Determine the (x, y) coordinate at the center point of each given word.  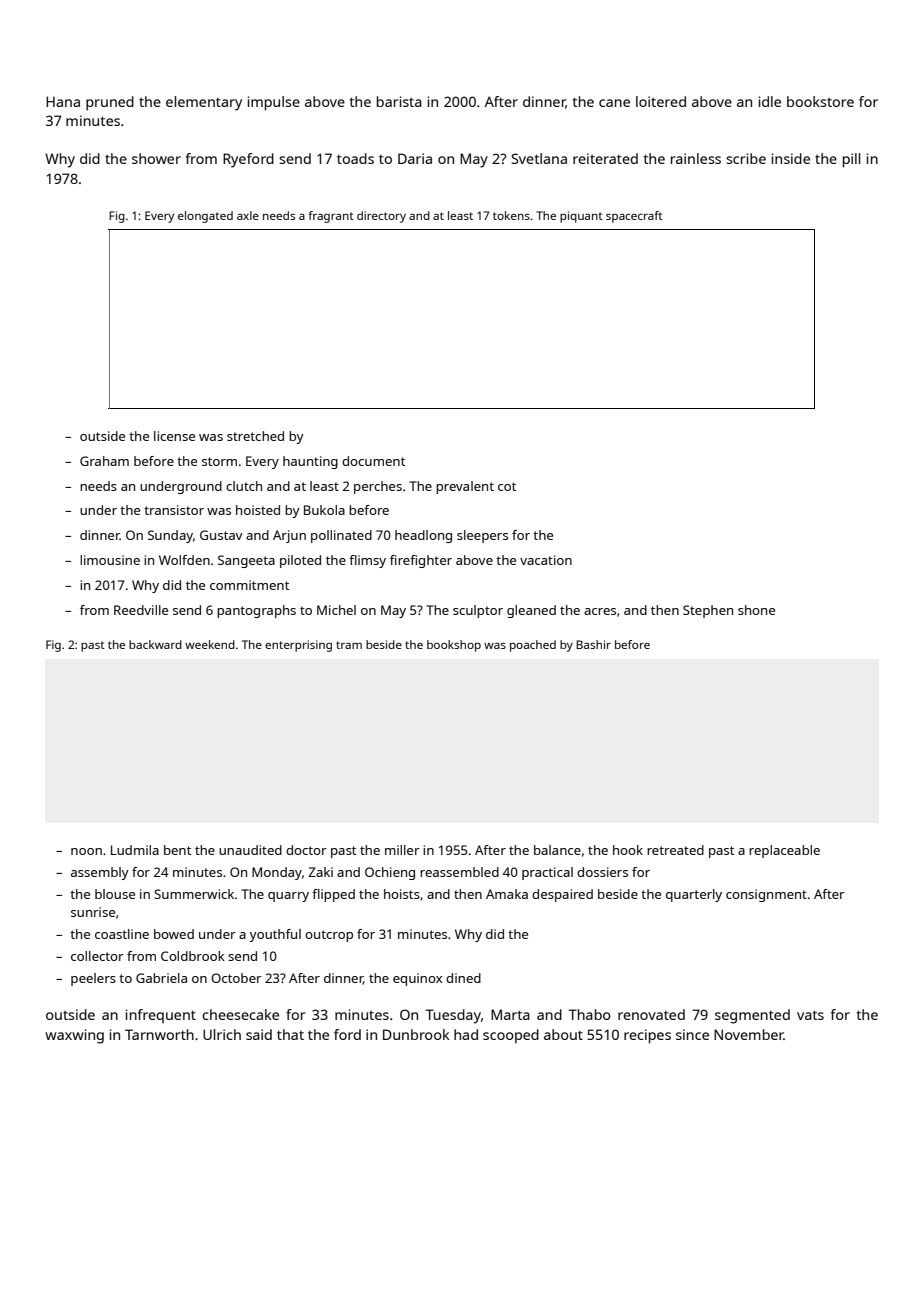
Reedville (141, 610)
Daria (415, 158)
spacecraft (634, 217)
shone (756, 610)
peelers (93, 979)
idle (770, 101)
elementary (204, 103)
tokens (511, 215)
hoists (402, 894)
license (174, 436)
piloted (300, 561)
